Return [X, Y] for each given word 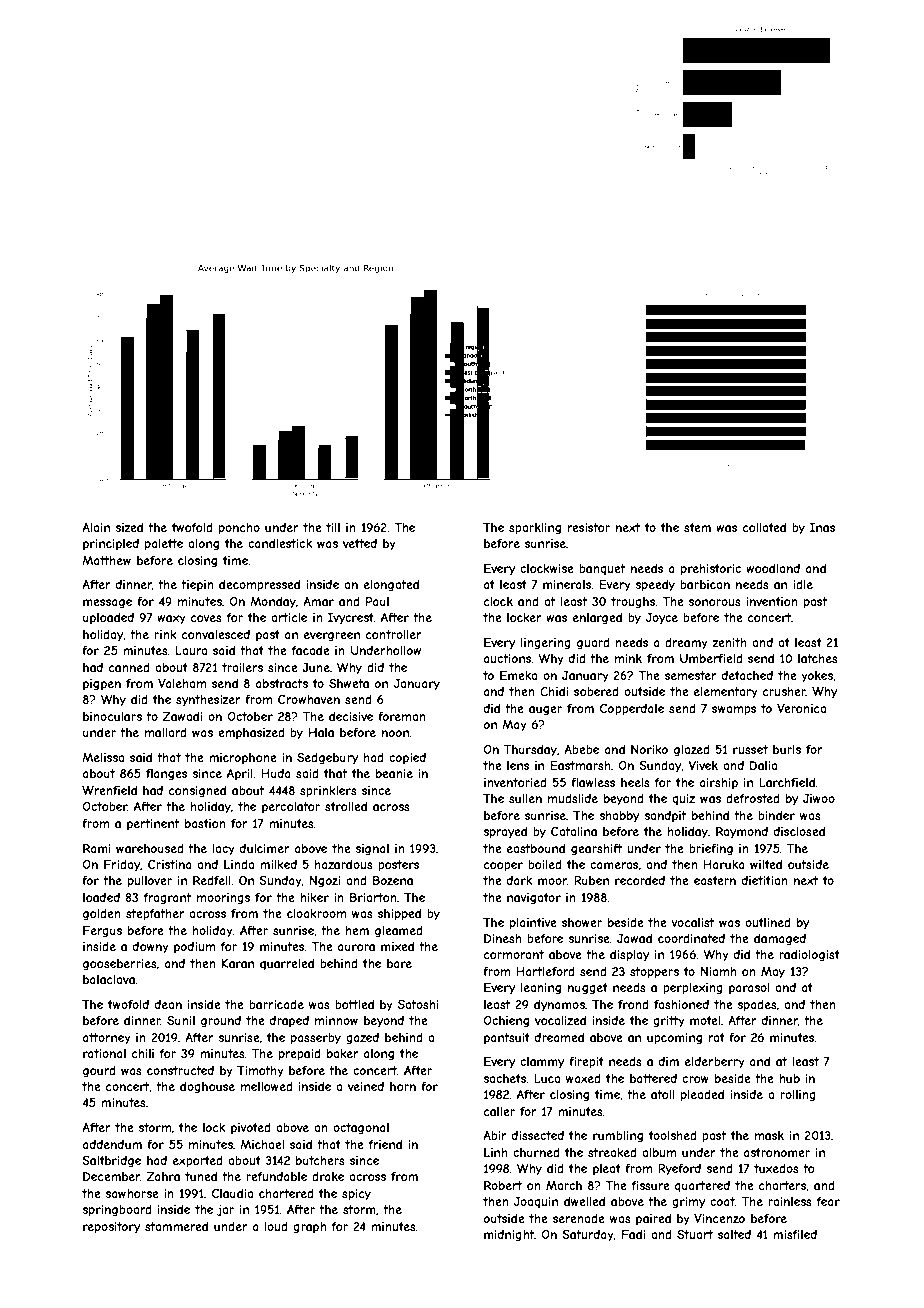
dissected [538, 1135]
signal [372, 850]
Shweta [349, 683]
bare [399, 963]
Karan [238, 963]
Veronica [801, 708]
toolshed [673, 1135]
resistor [589, 527]
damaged [780, 940]
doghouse [207, 1088]
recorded [640, 880]
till [333, 527]
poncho [239, 529]
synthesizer [208, 701]
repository [111, 1228]
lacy [224, 850]
